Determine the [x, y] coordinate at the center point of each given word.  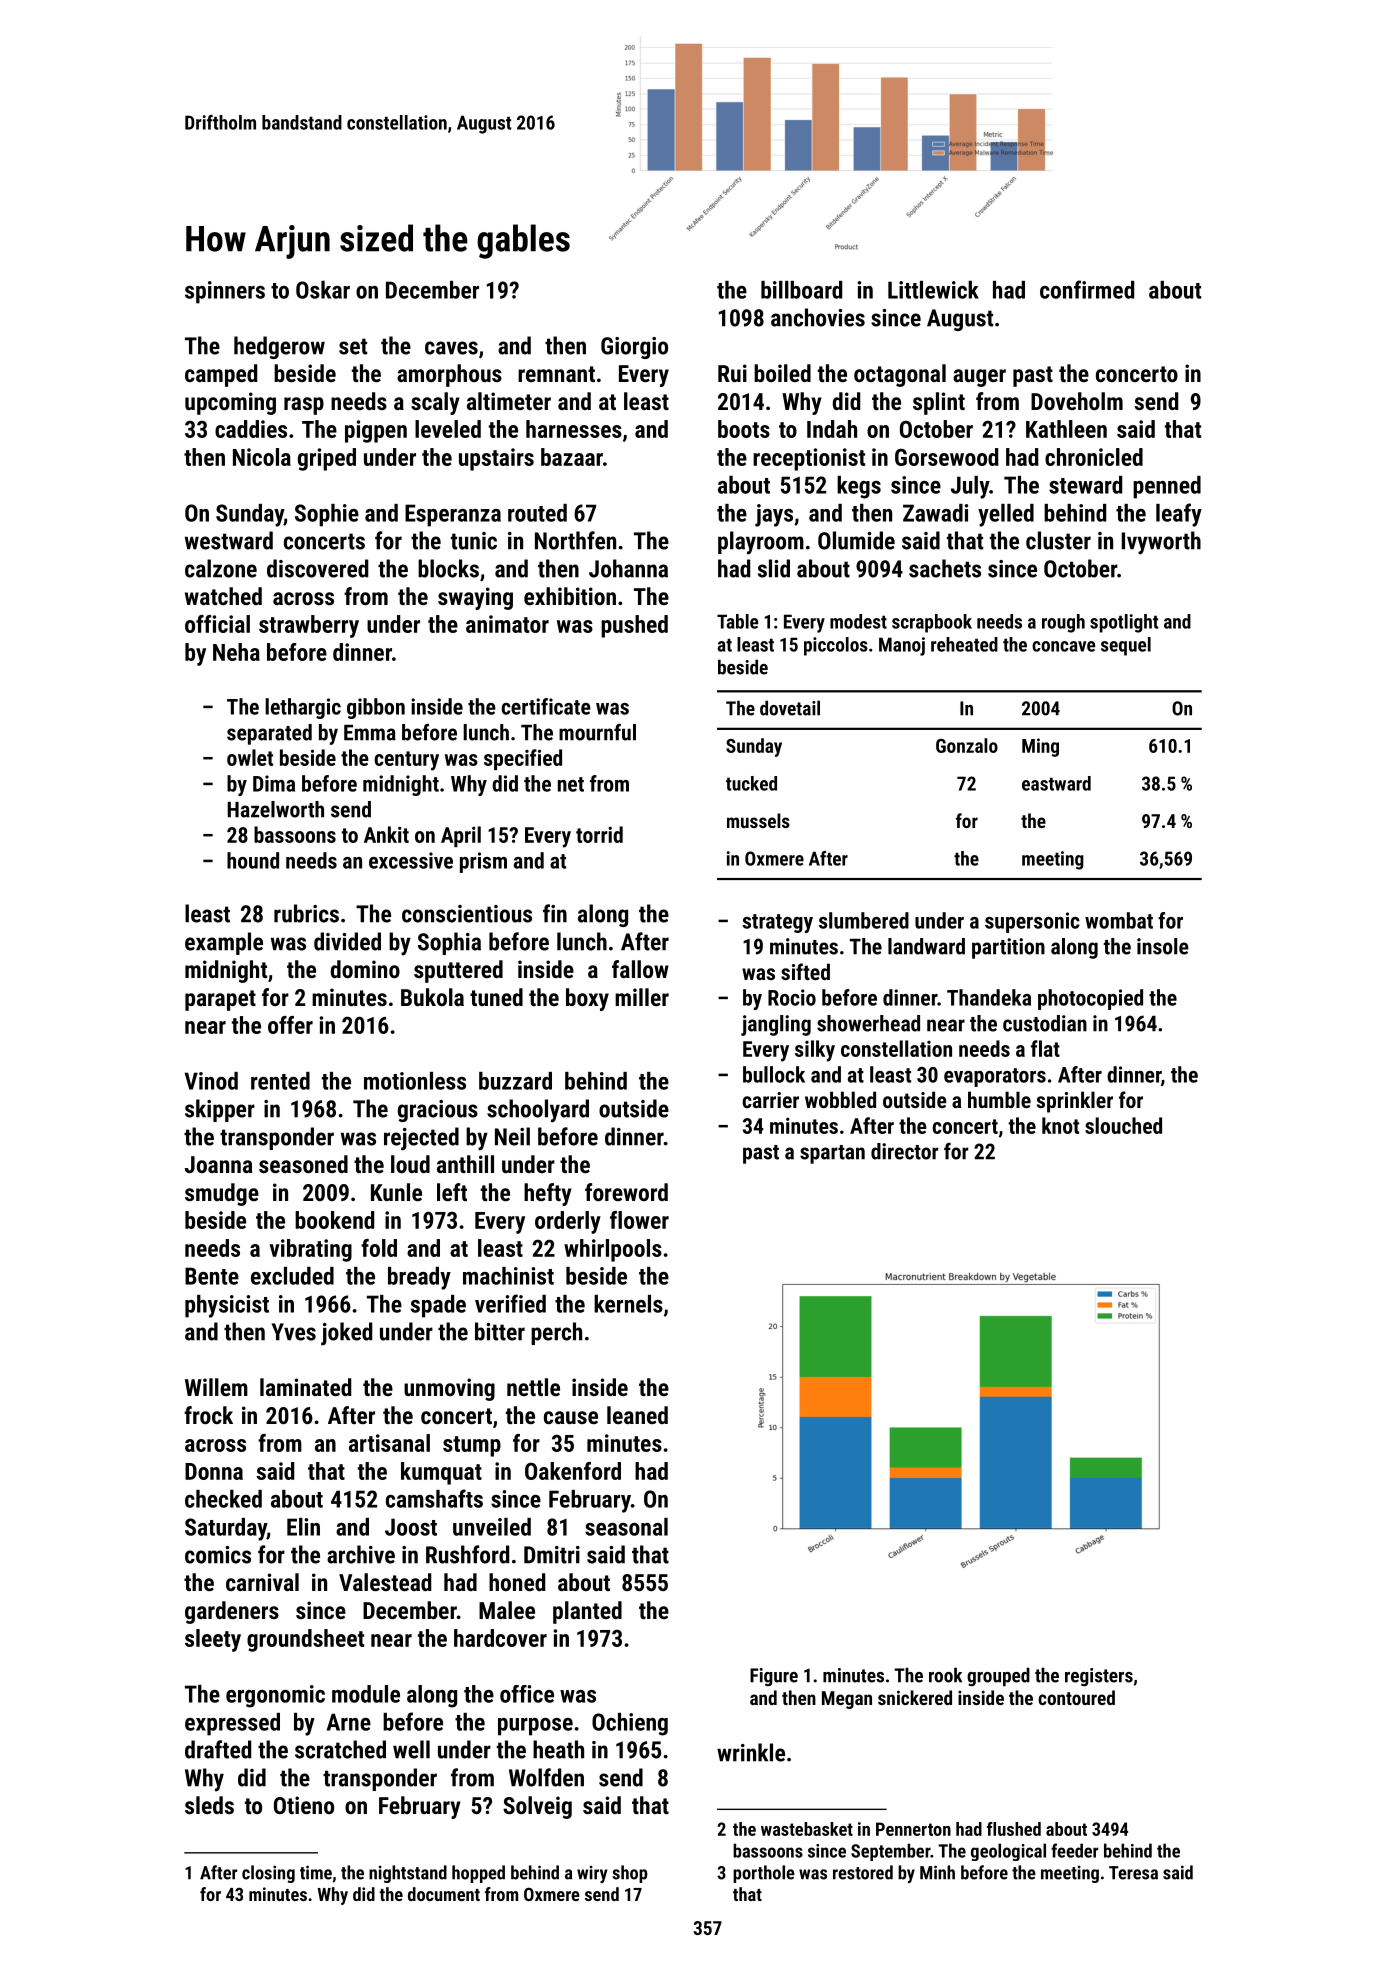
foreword [626, 1192]
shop [630, 1874]
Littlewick [933, 290]
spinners [225, 292]
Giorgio [634, 348]
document [444, 1894]
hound [253, 860]
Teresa [1133, 1873]
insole [1163, 946]
